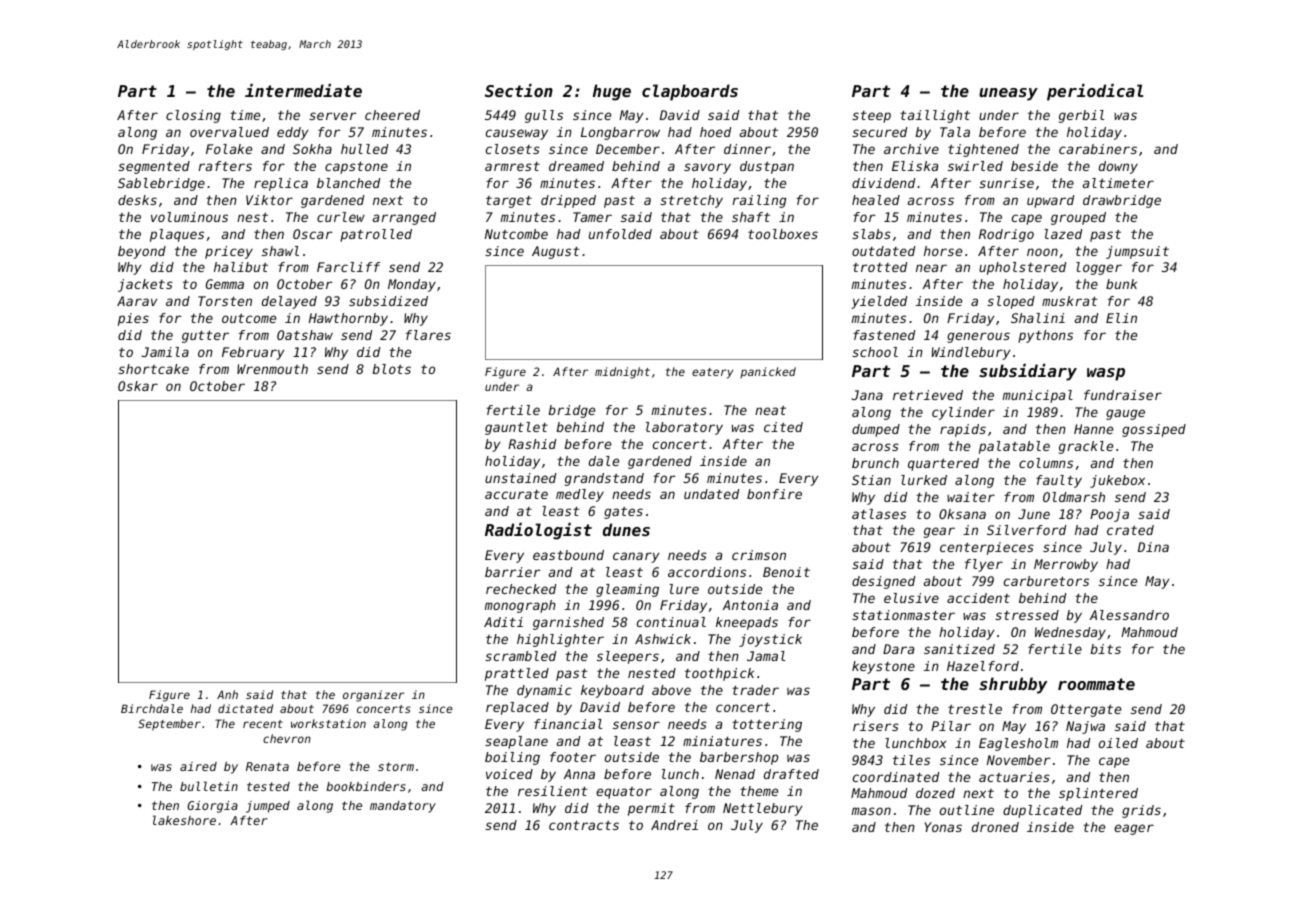  I want to click on closing, so click(193, 116).
